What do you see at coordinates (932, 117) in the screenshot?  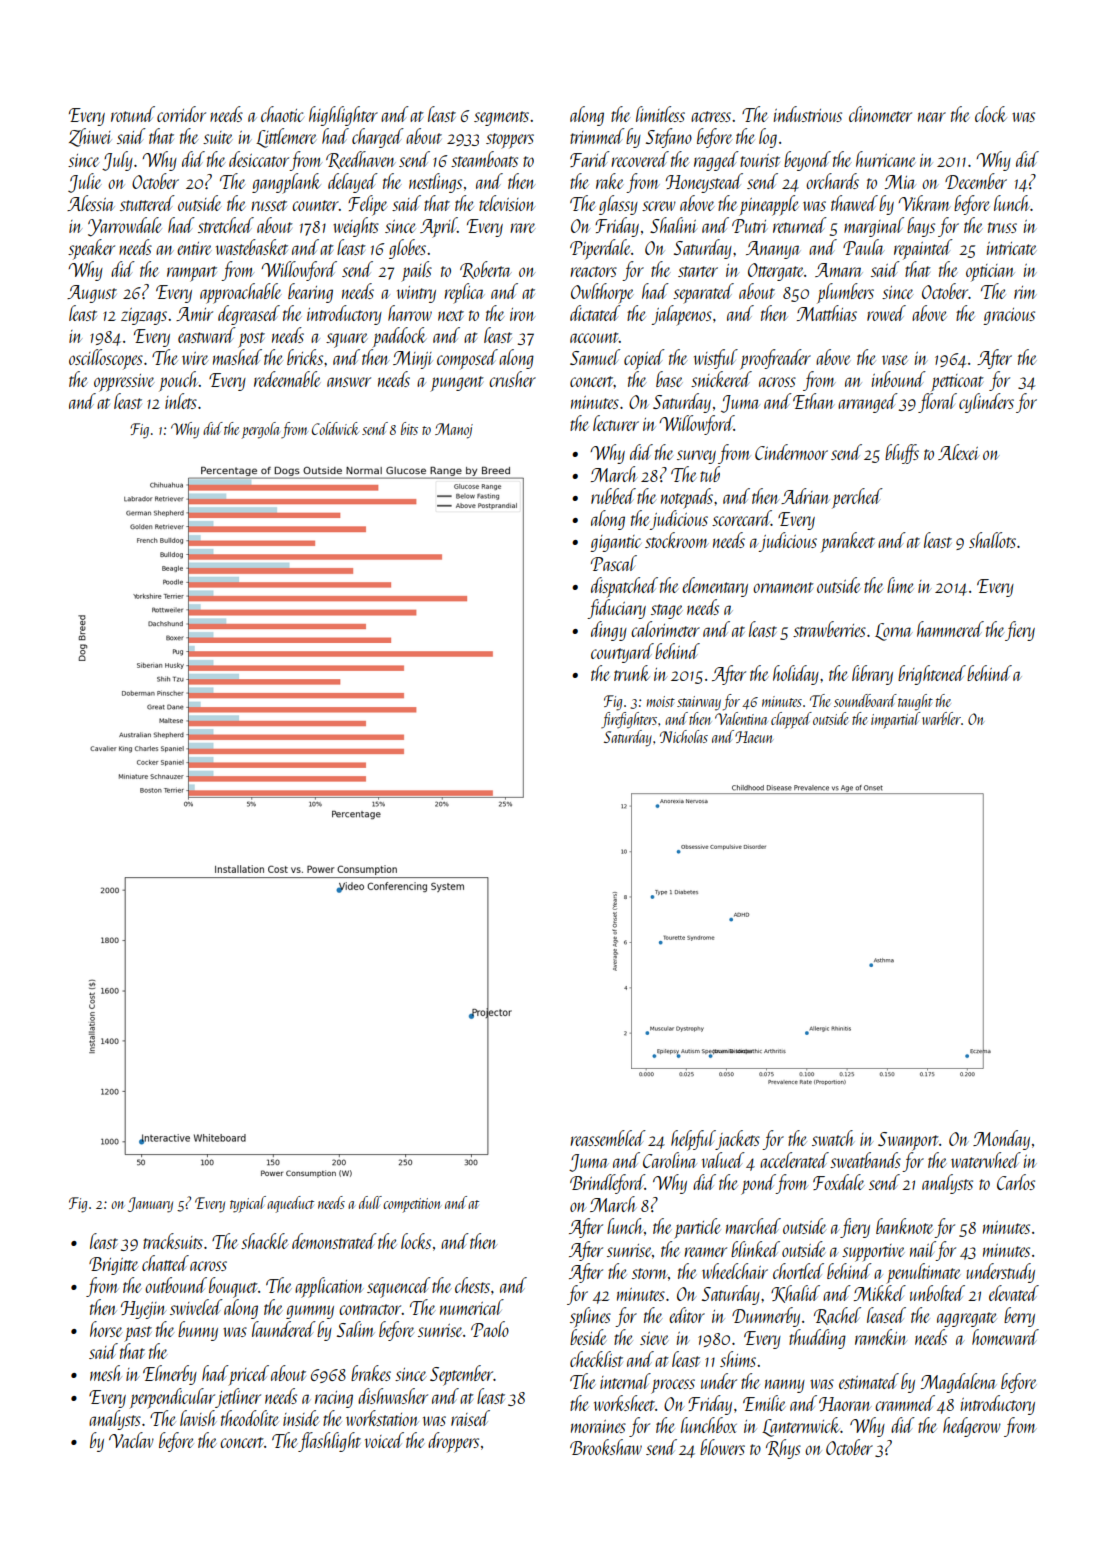 I see `near` at bounding box center [932, 117].
